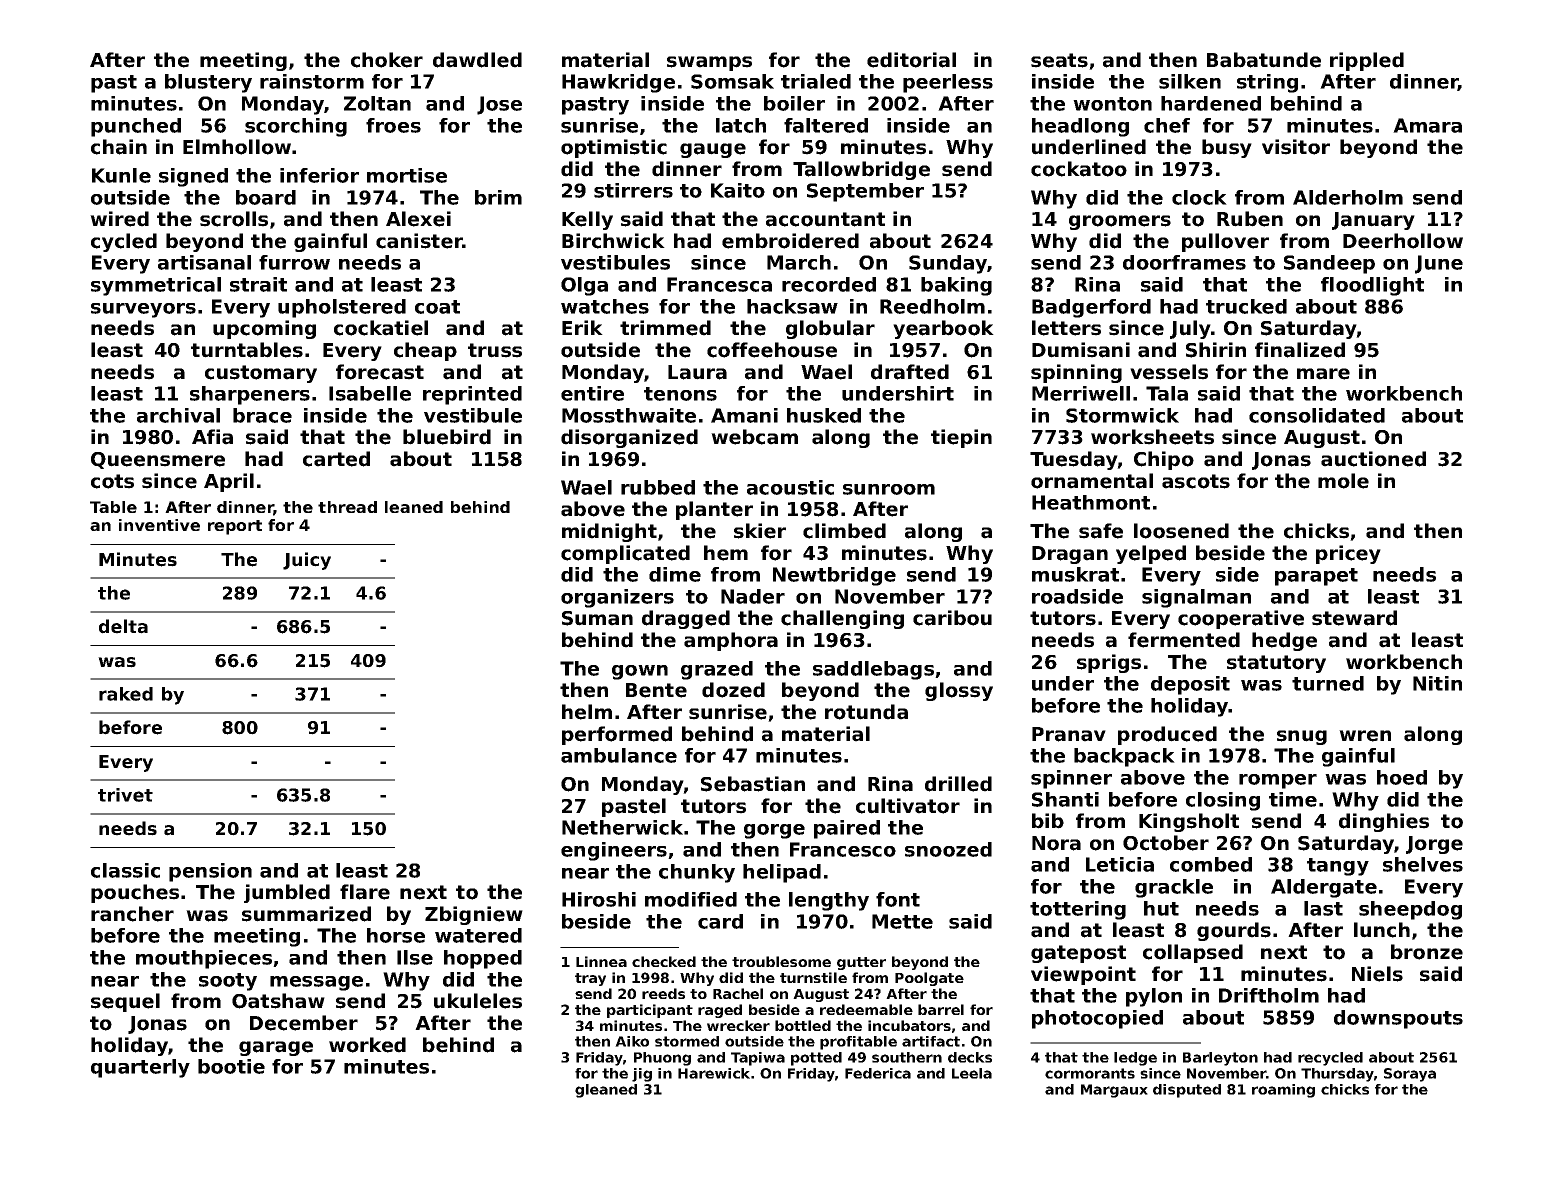  What do you see at coordinates (1377, 974) in the image?
I see `Niels` at bounding box center [1377, 974].
